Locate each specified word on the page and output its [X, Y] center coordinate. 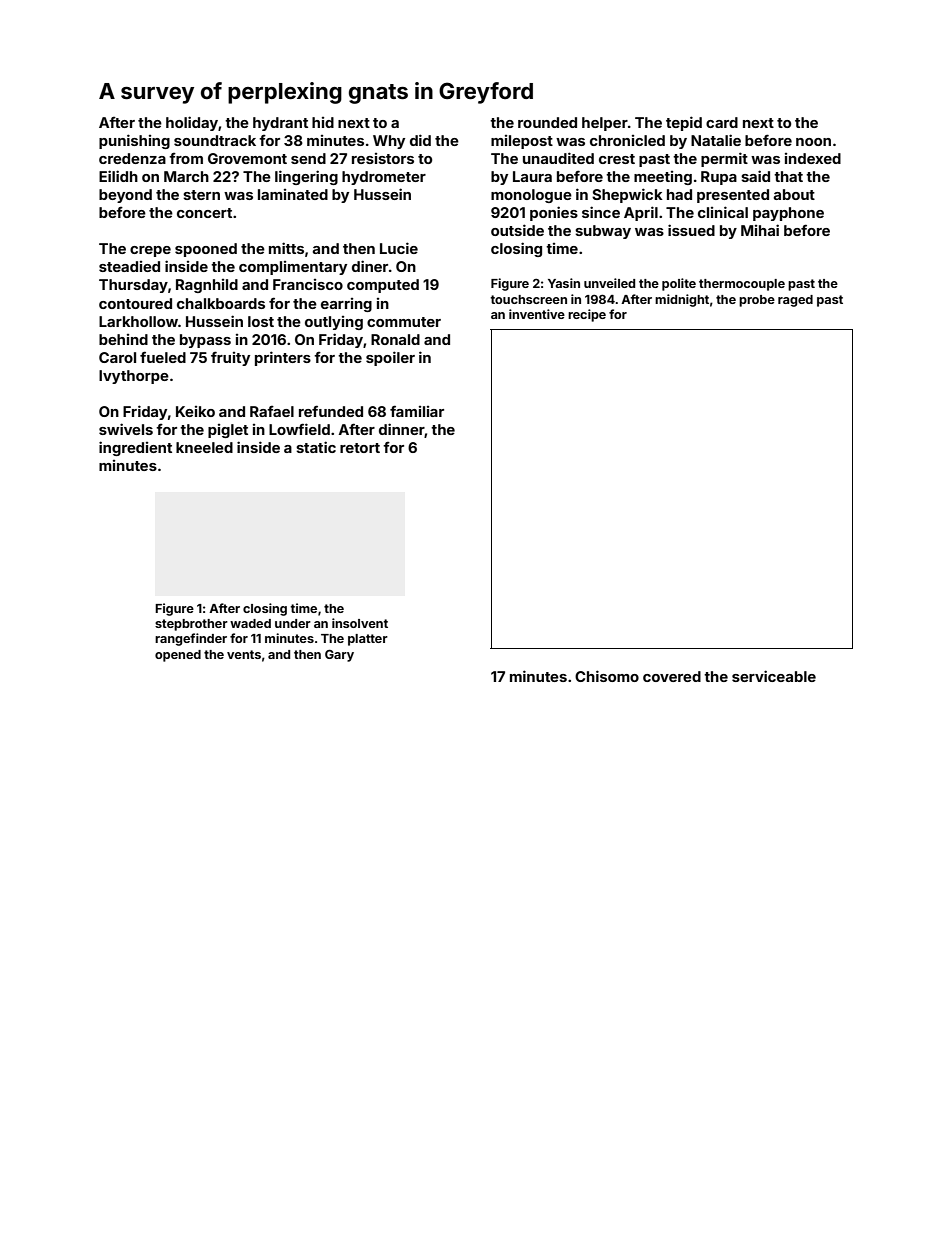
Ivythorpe [134, 377]
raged [795, 301]
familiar [417, 411]
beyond [125, 196]
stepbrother [191, 625]
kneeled [204, 447]
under [293, 623]
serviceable [774, 676]
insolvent [360, 623]
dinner [402, 430]
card [722, 122]
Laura [532, 176]
